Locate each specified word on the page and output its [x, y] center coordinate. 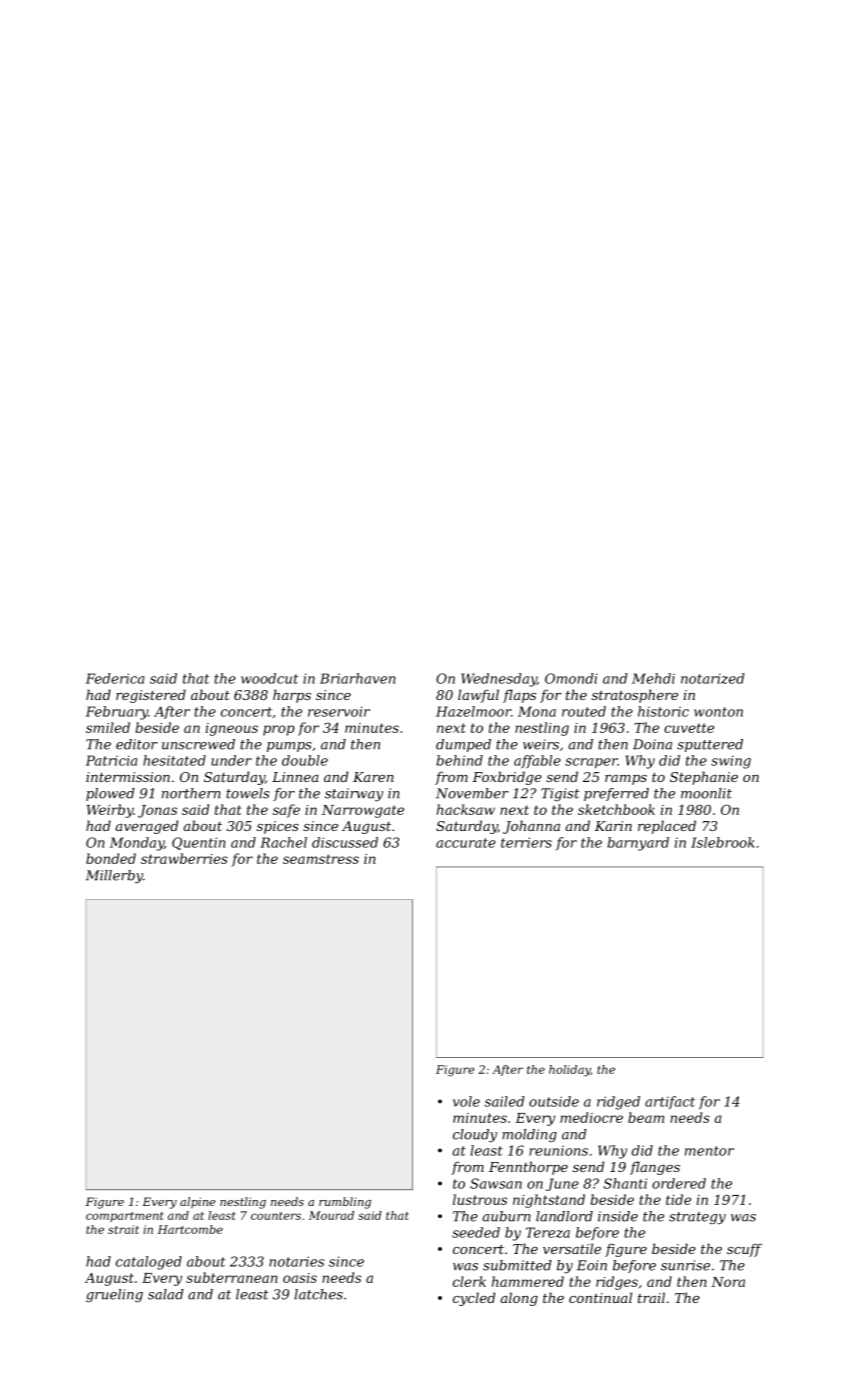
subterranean [232, 1277]
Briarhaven [357, 678]
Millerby [114, 876]
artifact [670, 1102]
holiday [569, 1071]
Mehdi [653, 678]
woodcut [269, 678]
